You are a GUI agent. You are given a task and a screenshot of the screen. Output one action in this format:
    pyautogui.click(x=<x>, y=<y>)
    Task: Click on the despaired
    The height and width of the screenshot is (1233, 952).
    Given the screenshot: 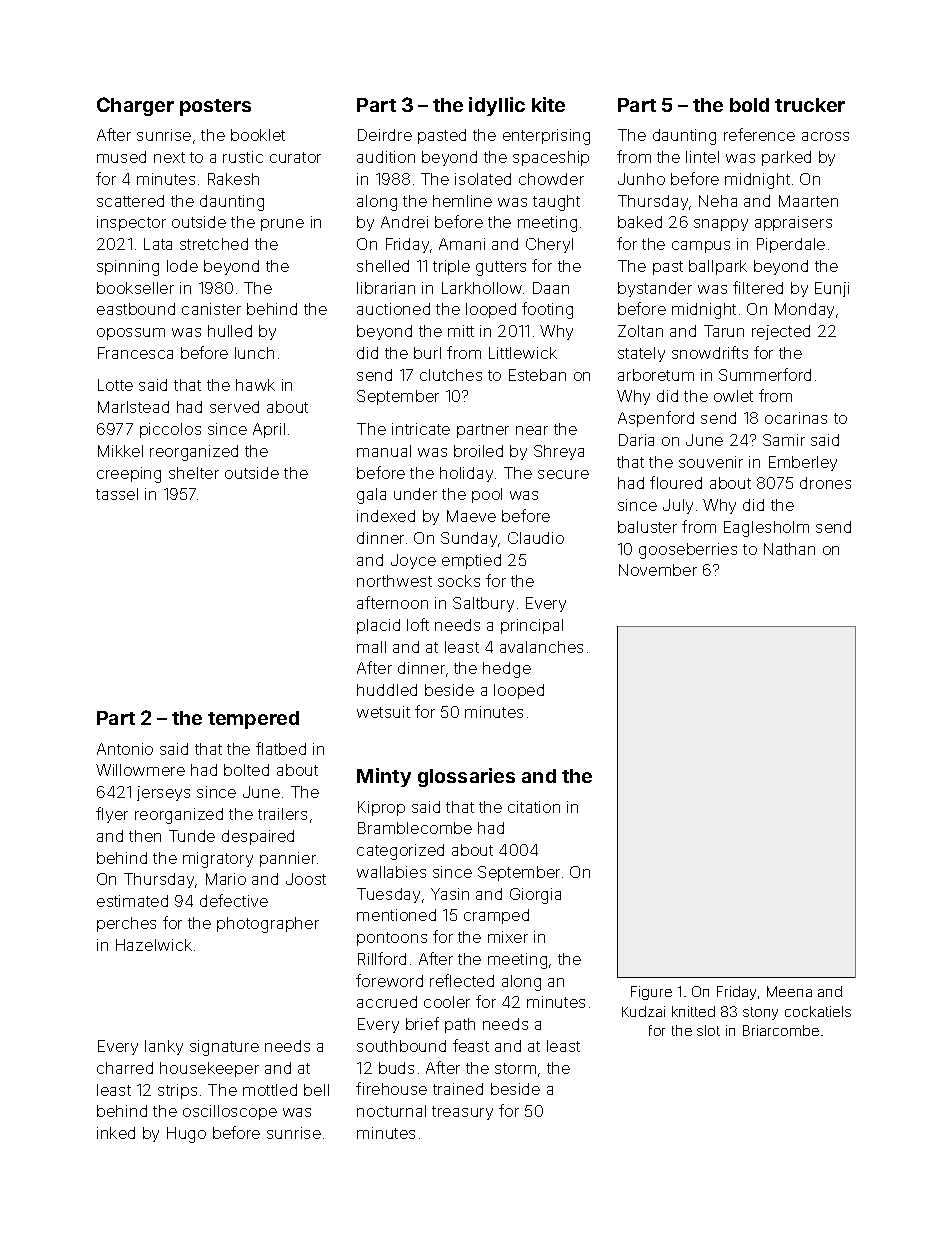 What is the action you would take?
    pyautogui.click(x=258, y=837)
